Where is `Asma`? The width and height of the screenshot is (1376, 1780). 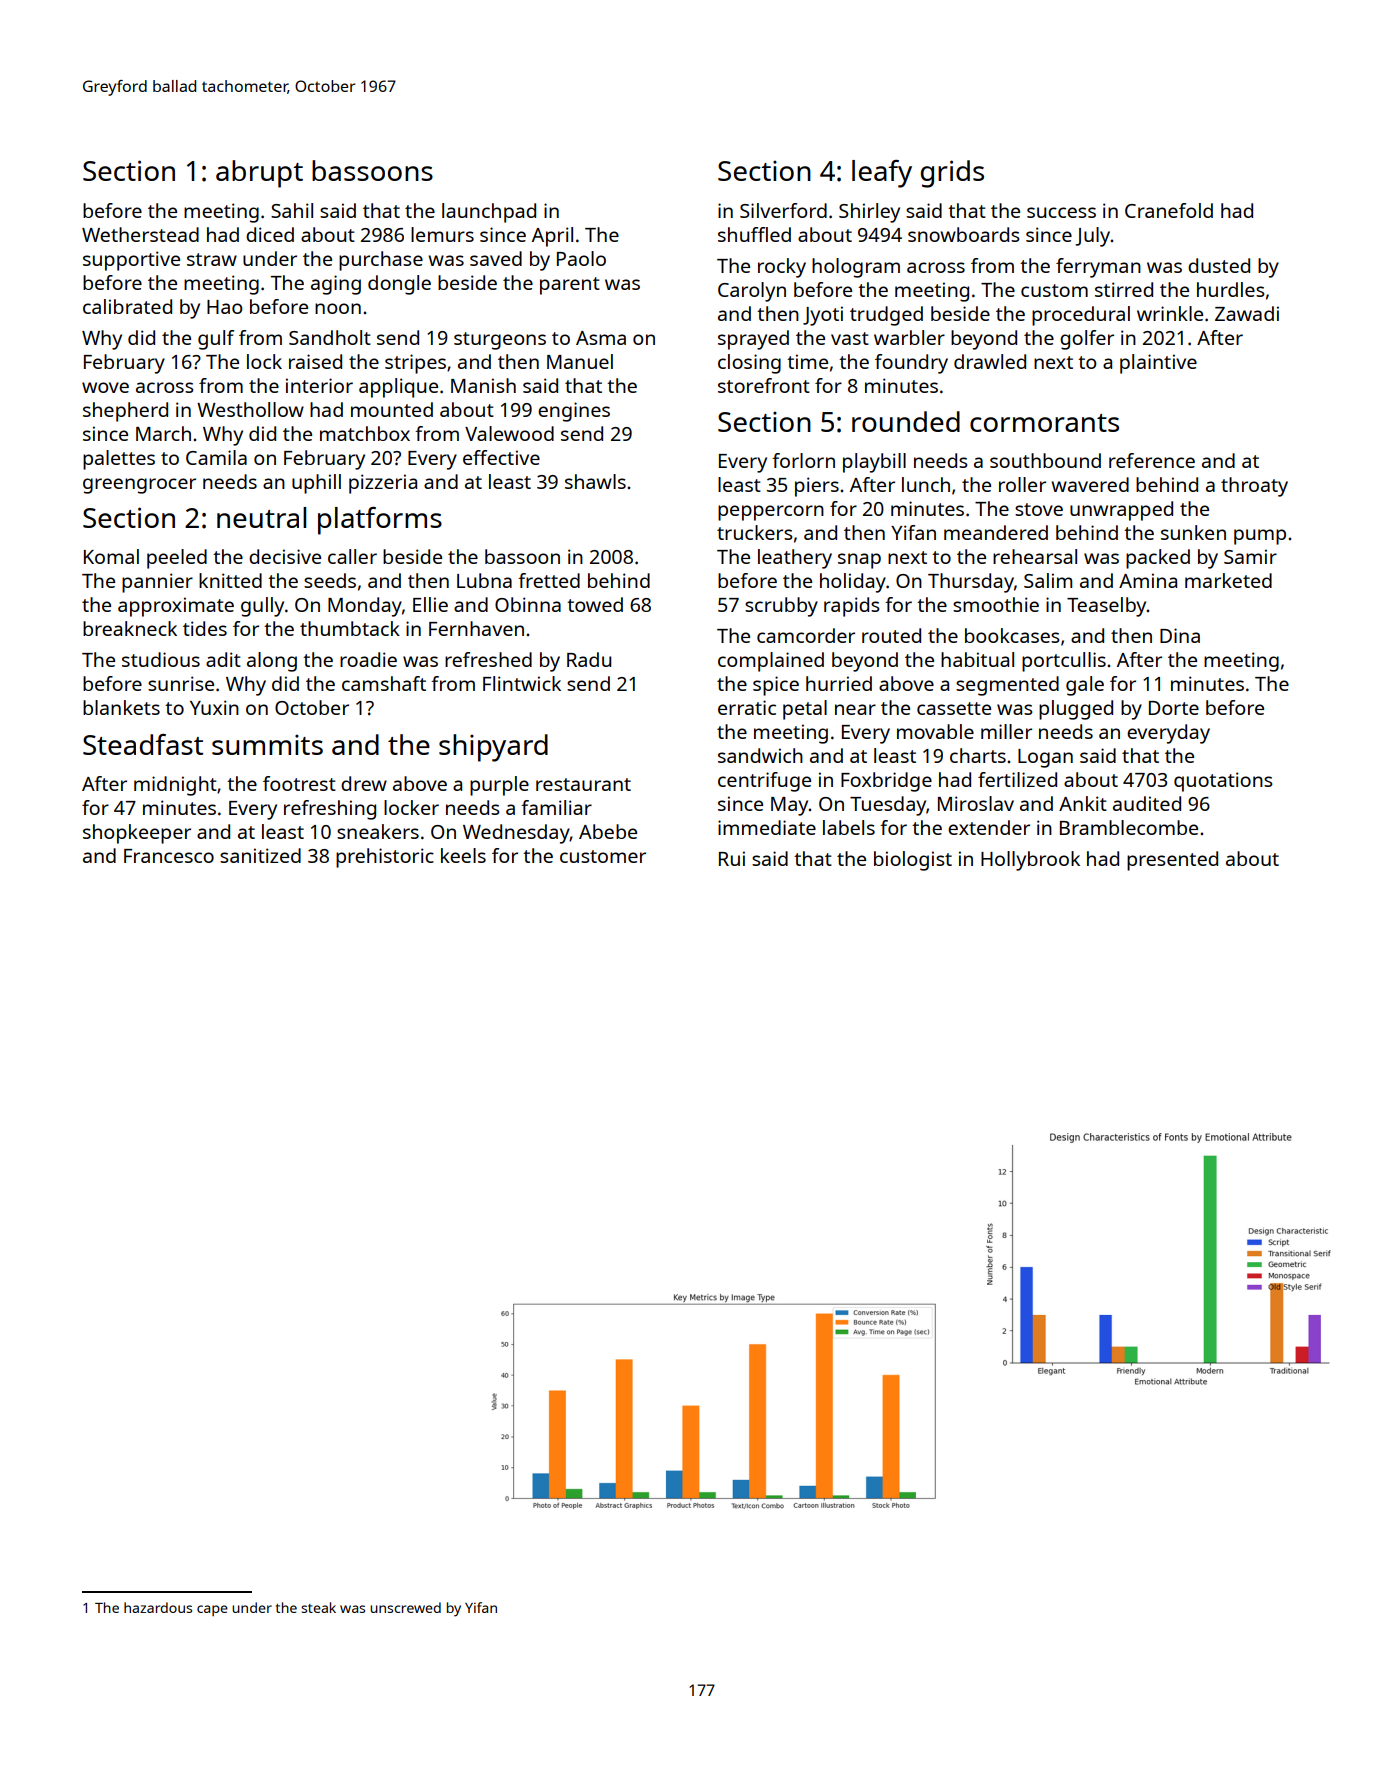
Asma is located at coordinates (601, 338).
